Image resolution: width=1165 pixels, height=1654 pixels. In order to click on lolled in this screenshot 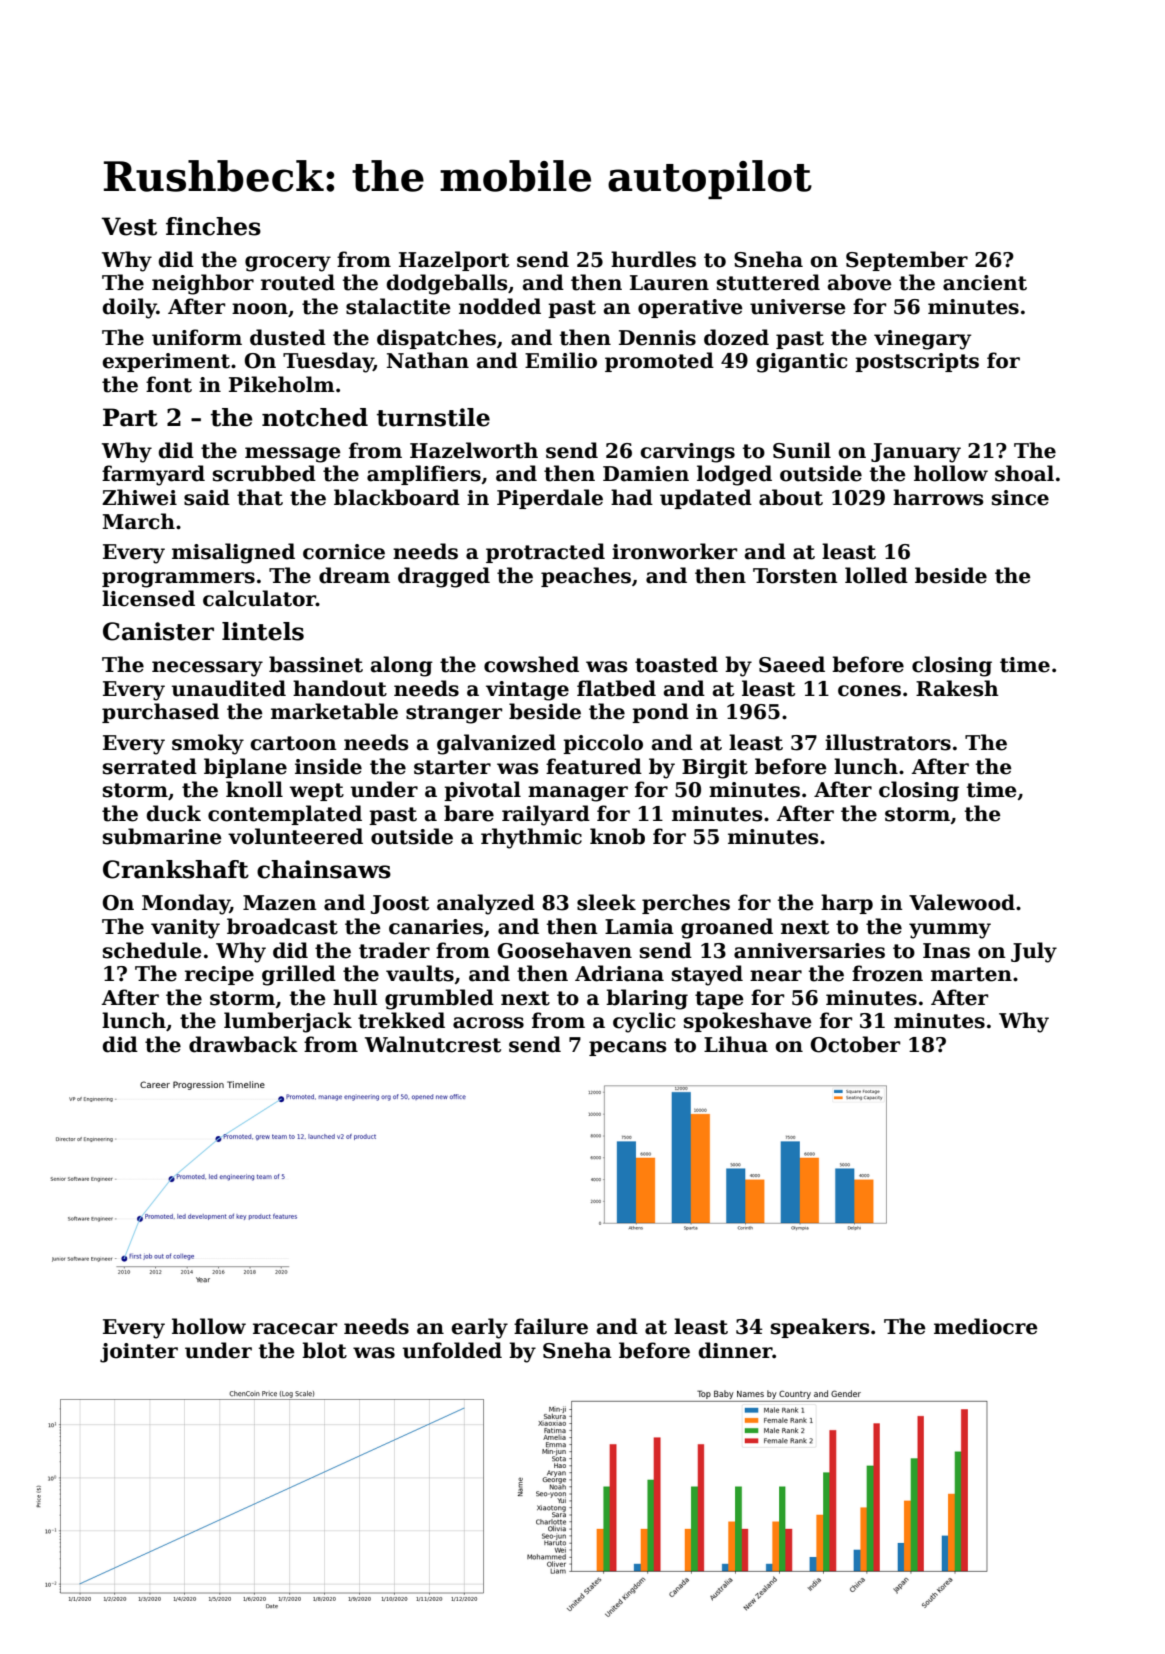, I will do `click(876, 575)`.
